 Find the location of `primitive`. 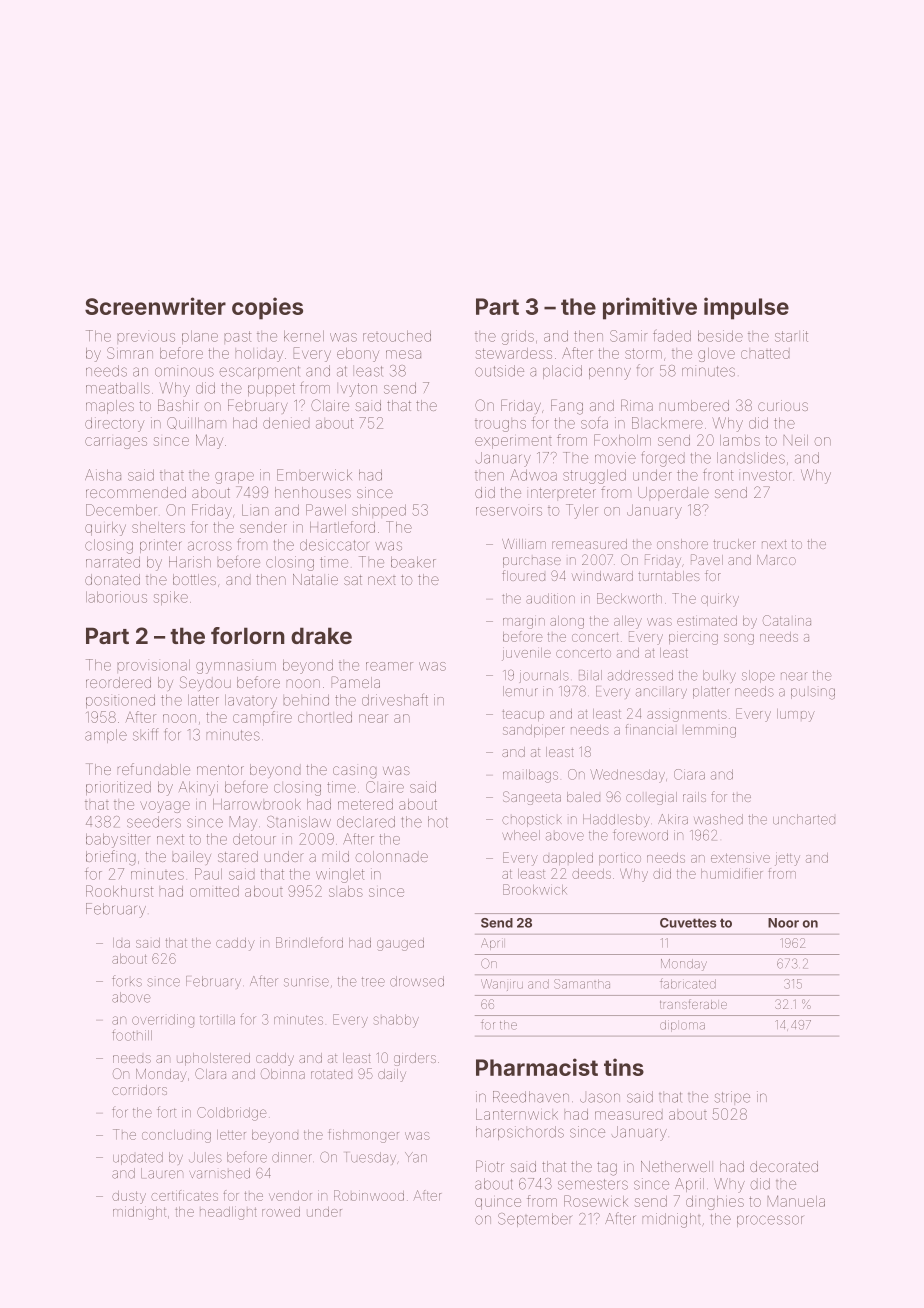

primitive is located at coordinates (650, 308).
